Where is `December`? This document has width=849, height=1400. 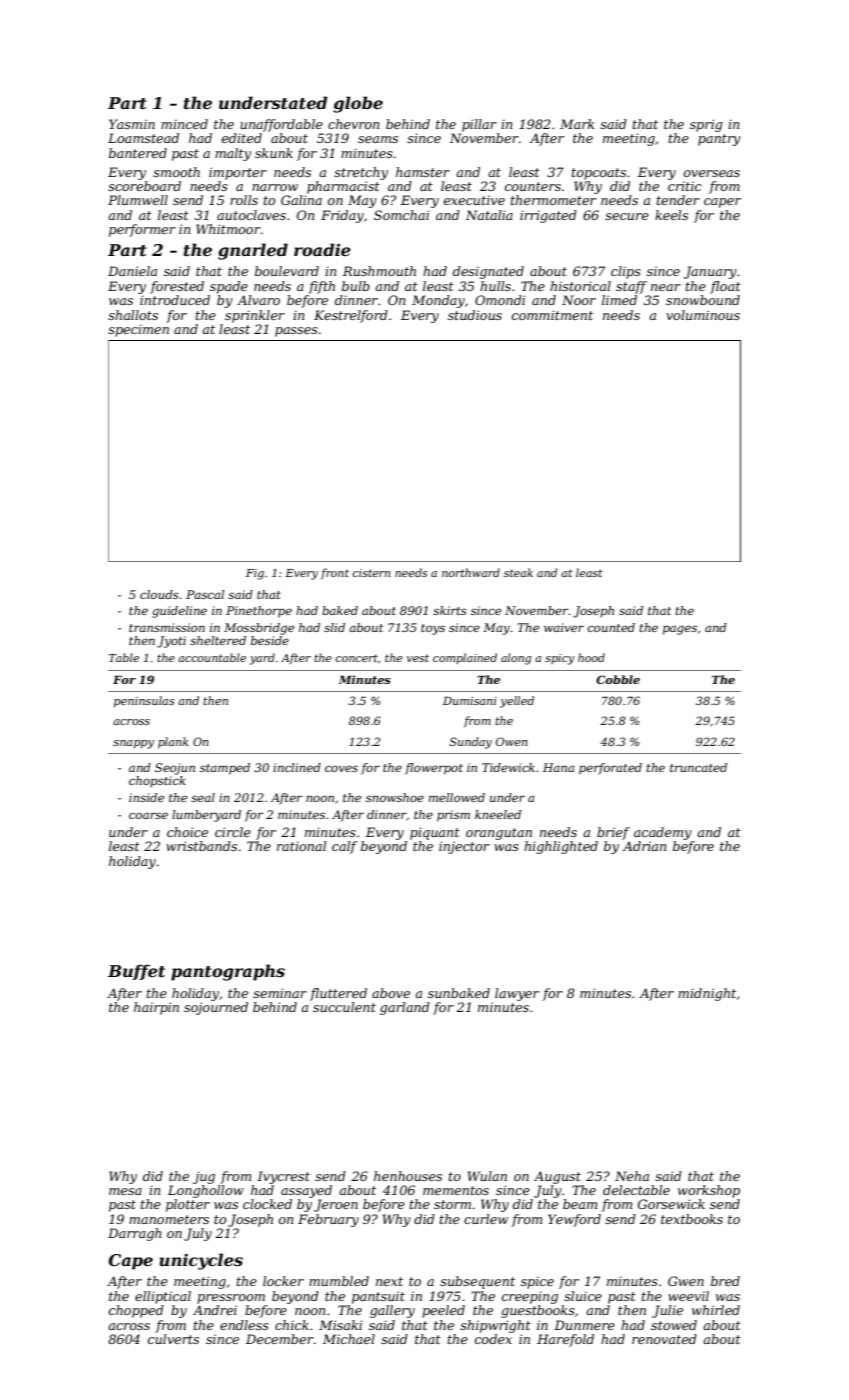 December is located at coordinates (280, 1339).
